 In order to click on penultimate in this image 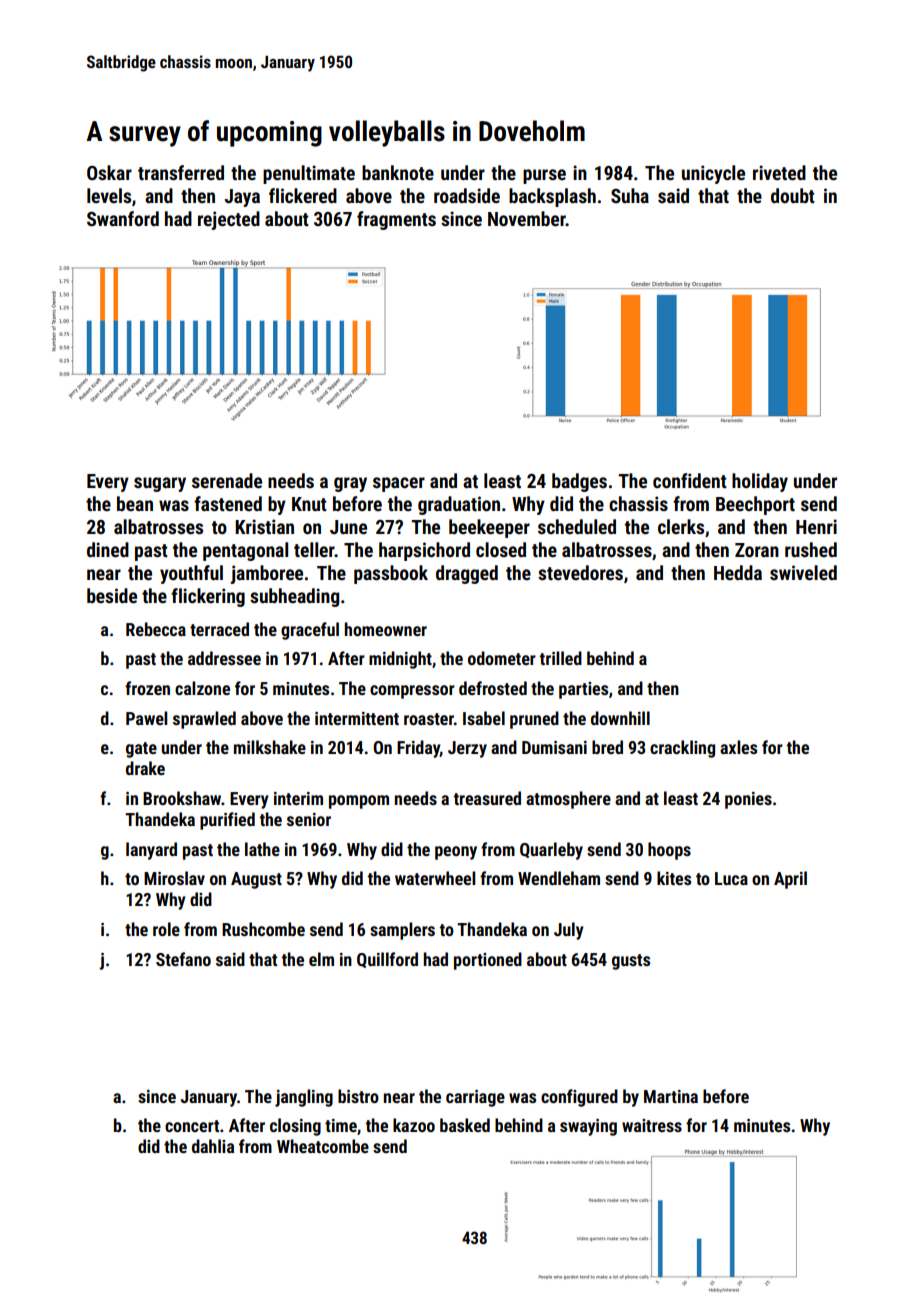, I will do `click(309, 174)`.
